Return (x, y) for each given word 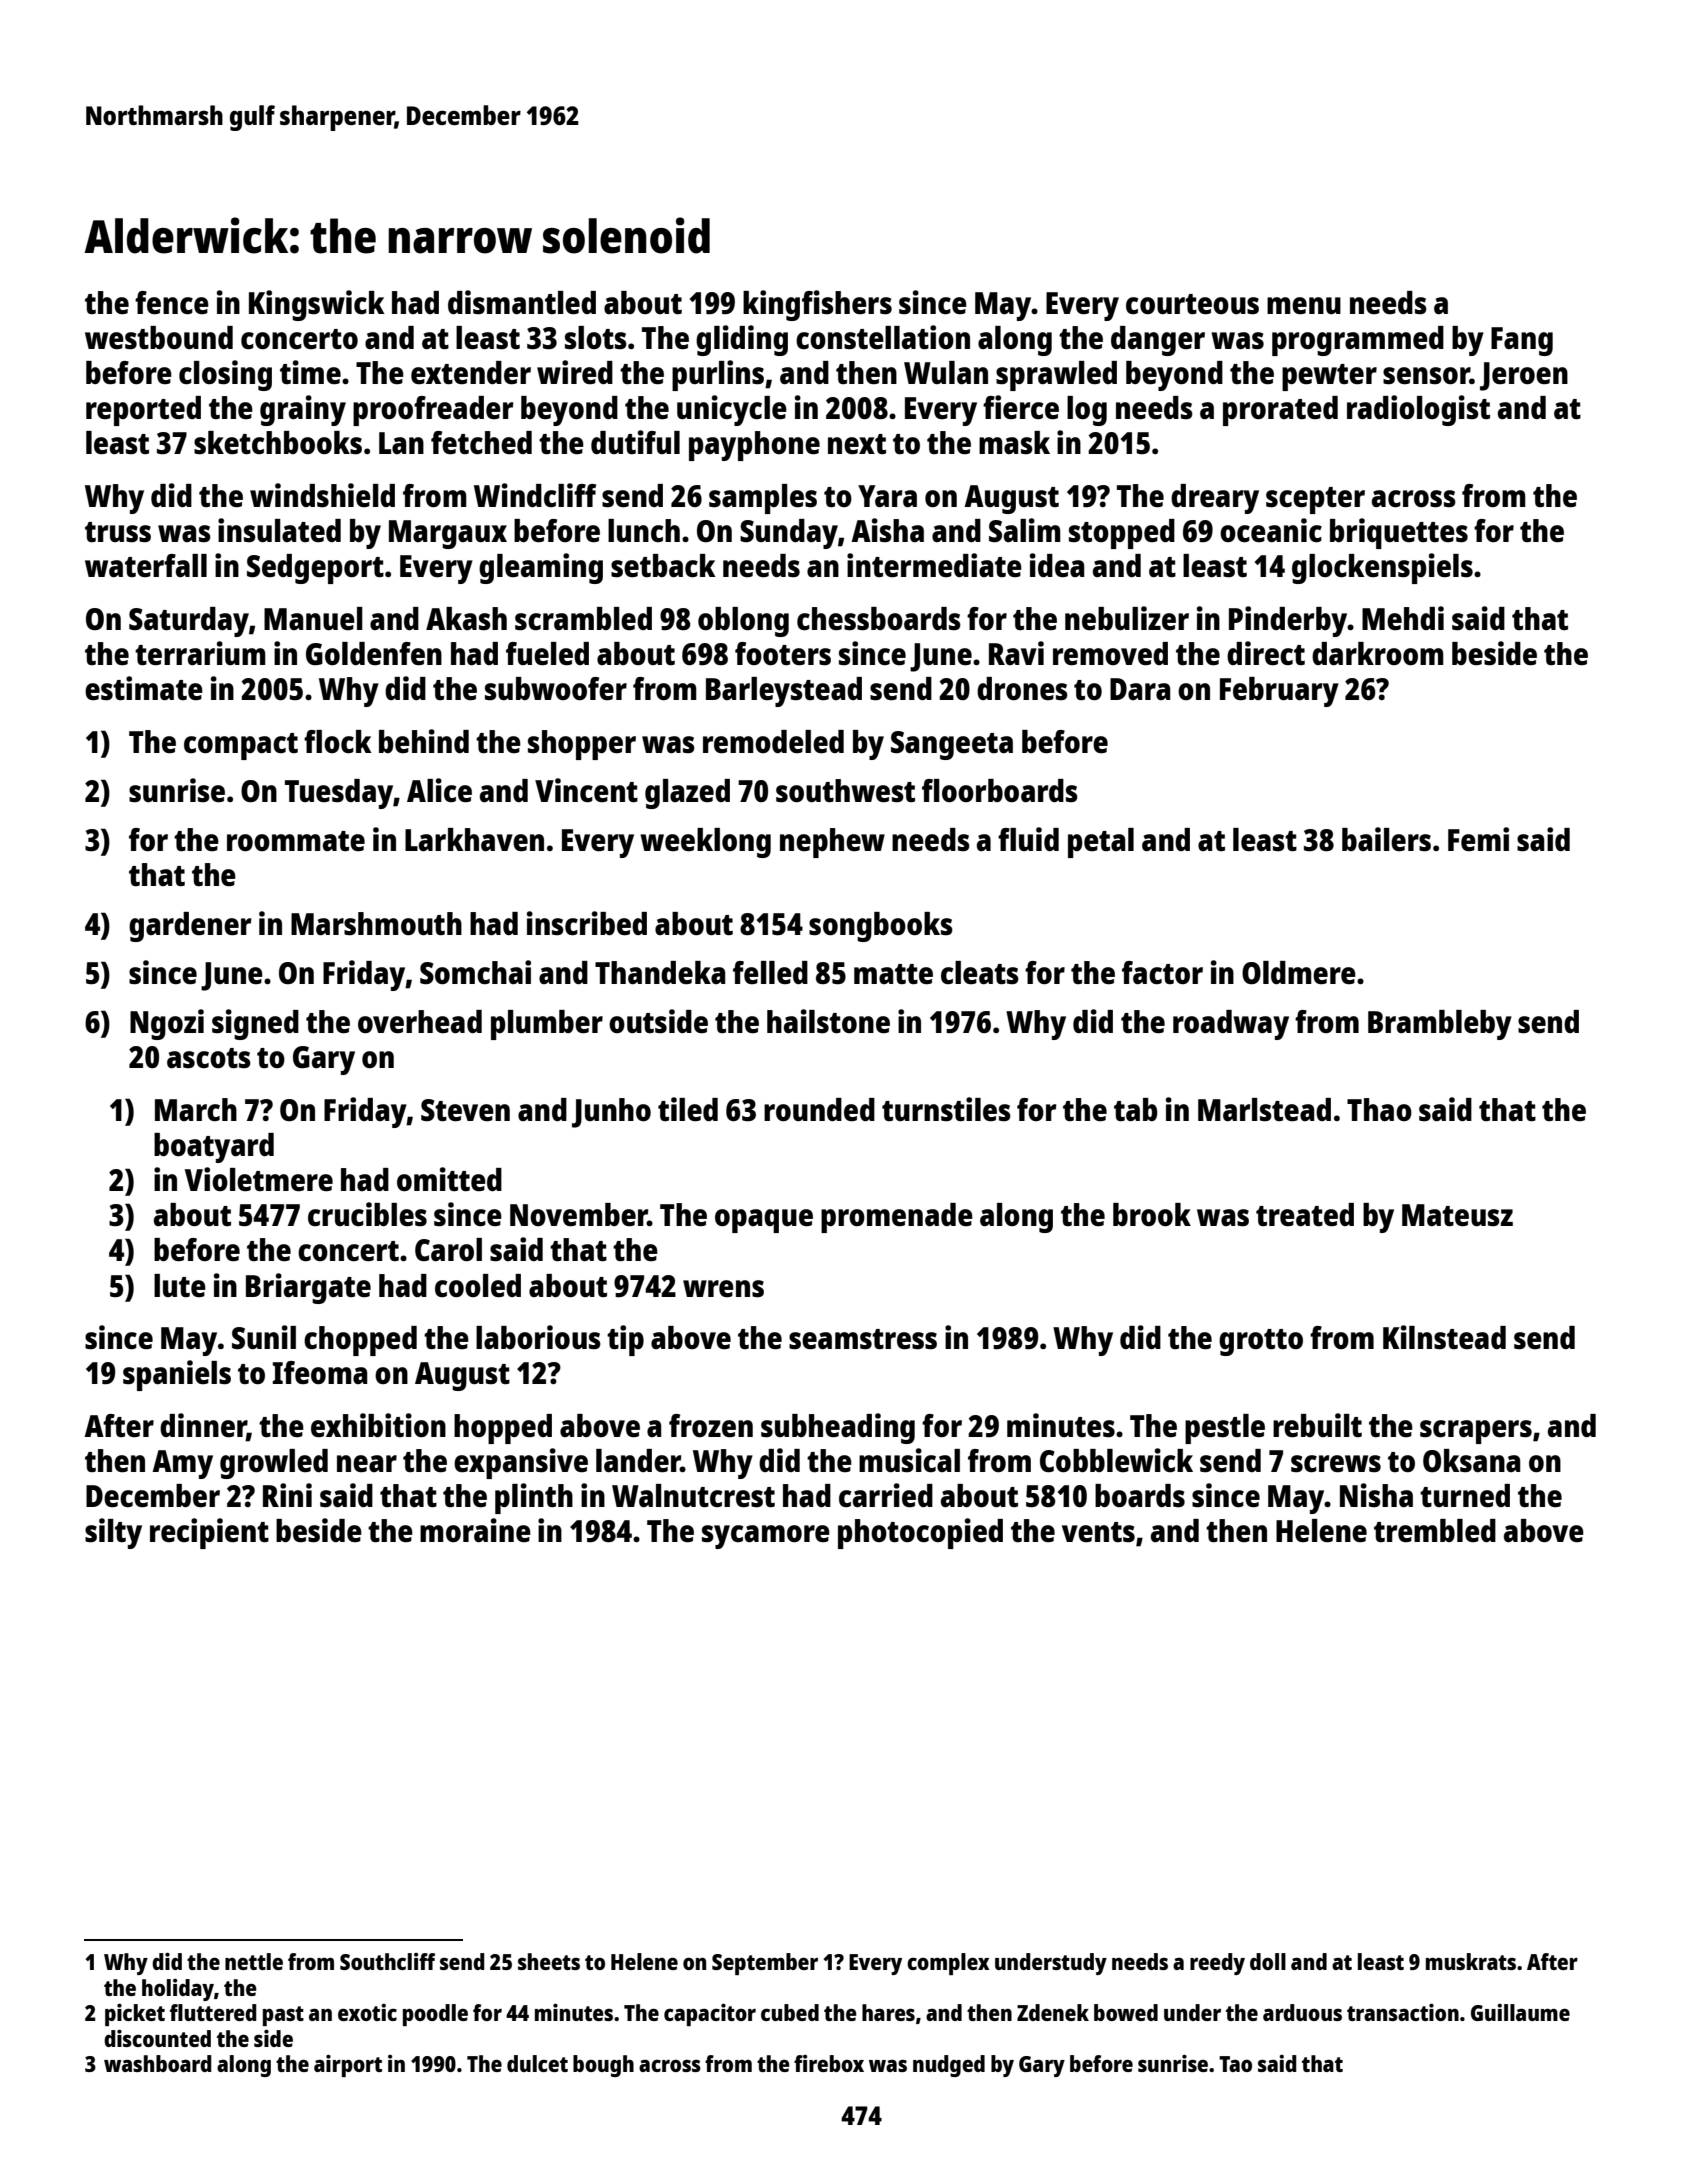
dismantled (522, 302)
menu (1304, 305)
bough (603, 2066)
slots (596, 337)
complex (948, 1964)
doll (1268, 1961)
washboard (158, 2063)
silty (113, 1533)
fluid (1028, 839)
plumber (547, 1025)
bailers (1386, 839)
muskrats (1471, 1961)
